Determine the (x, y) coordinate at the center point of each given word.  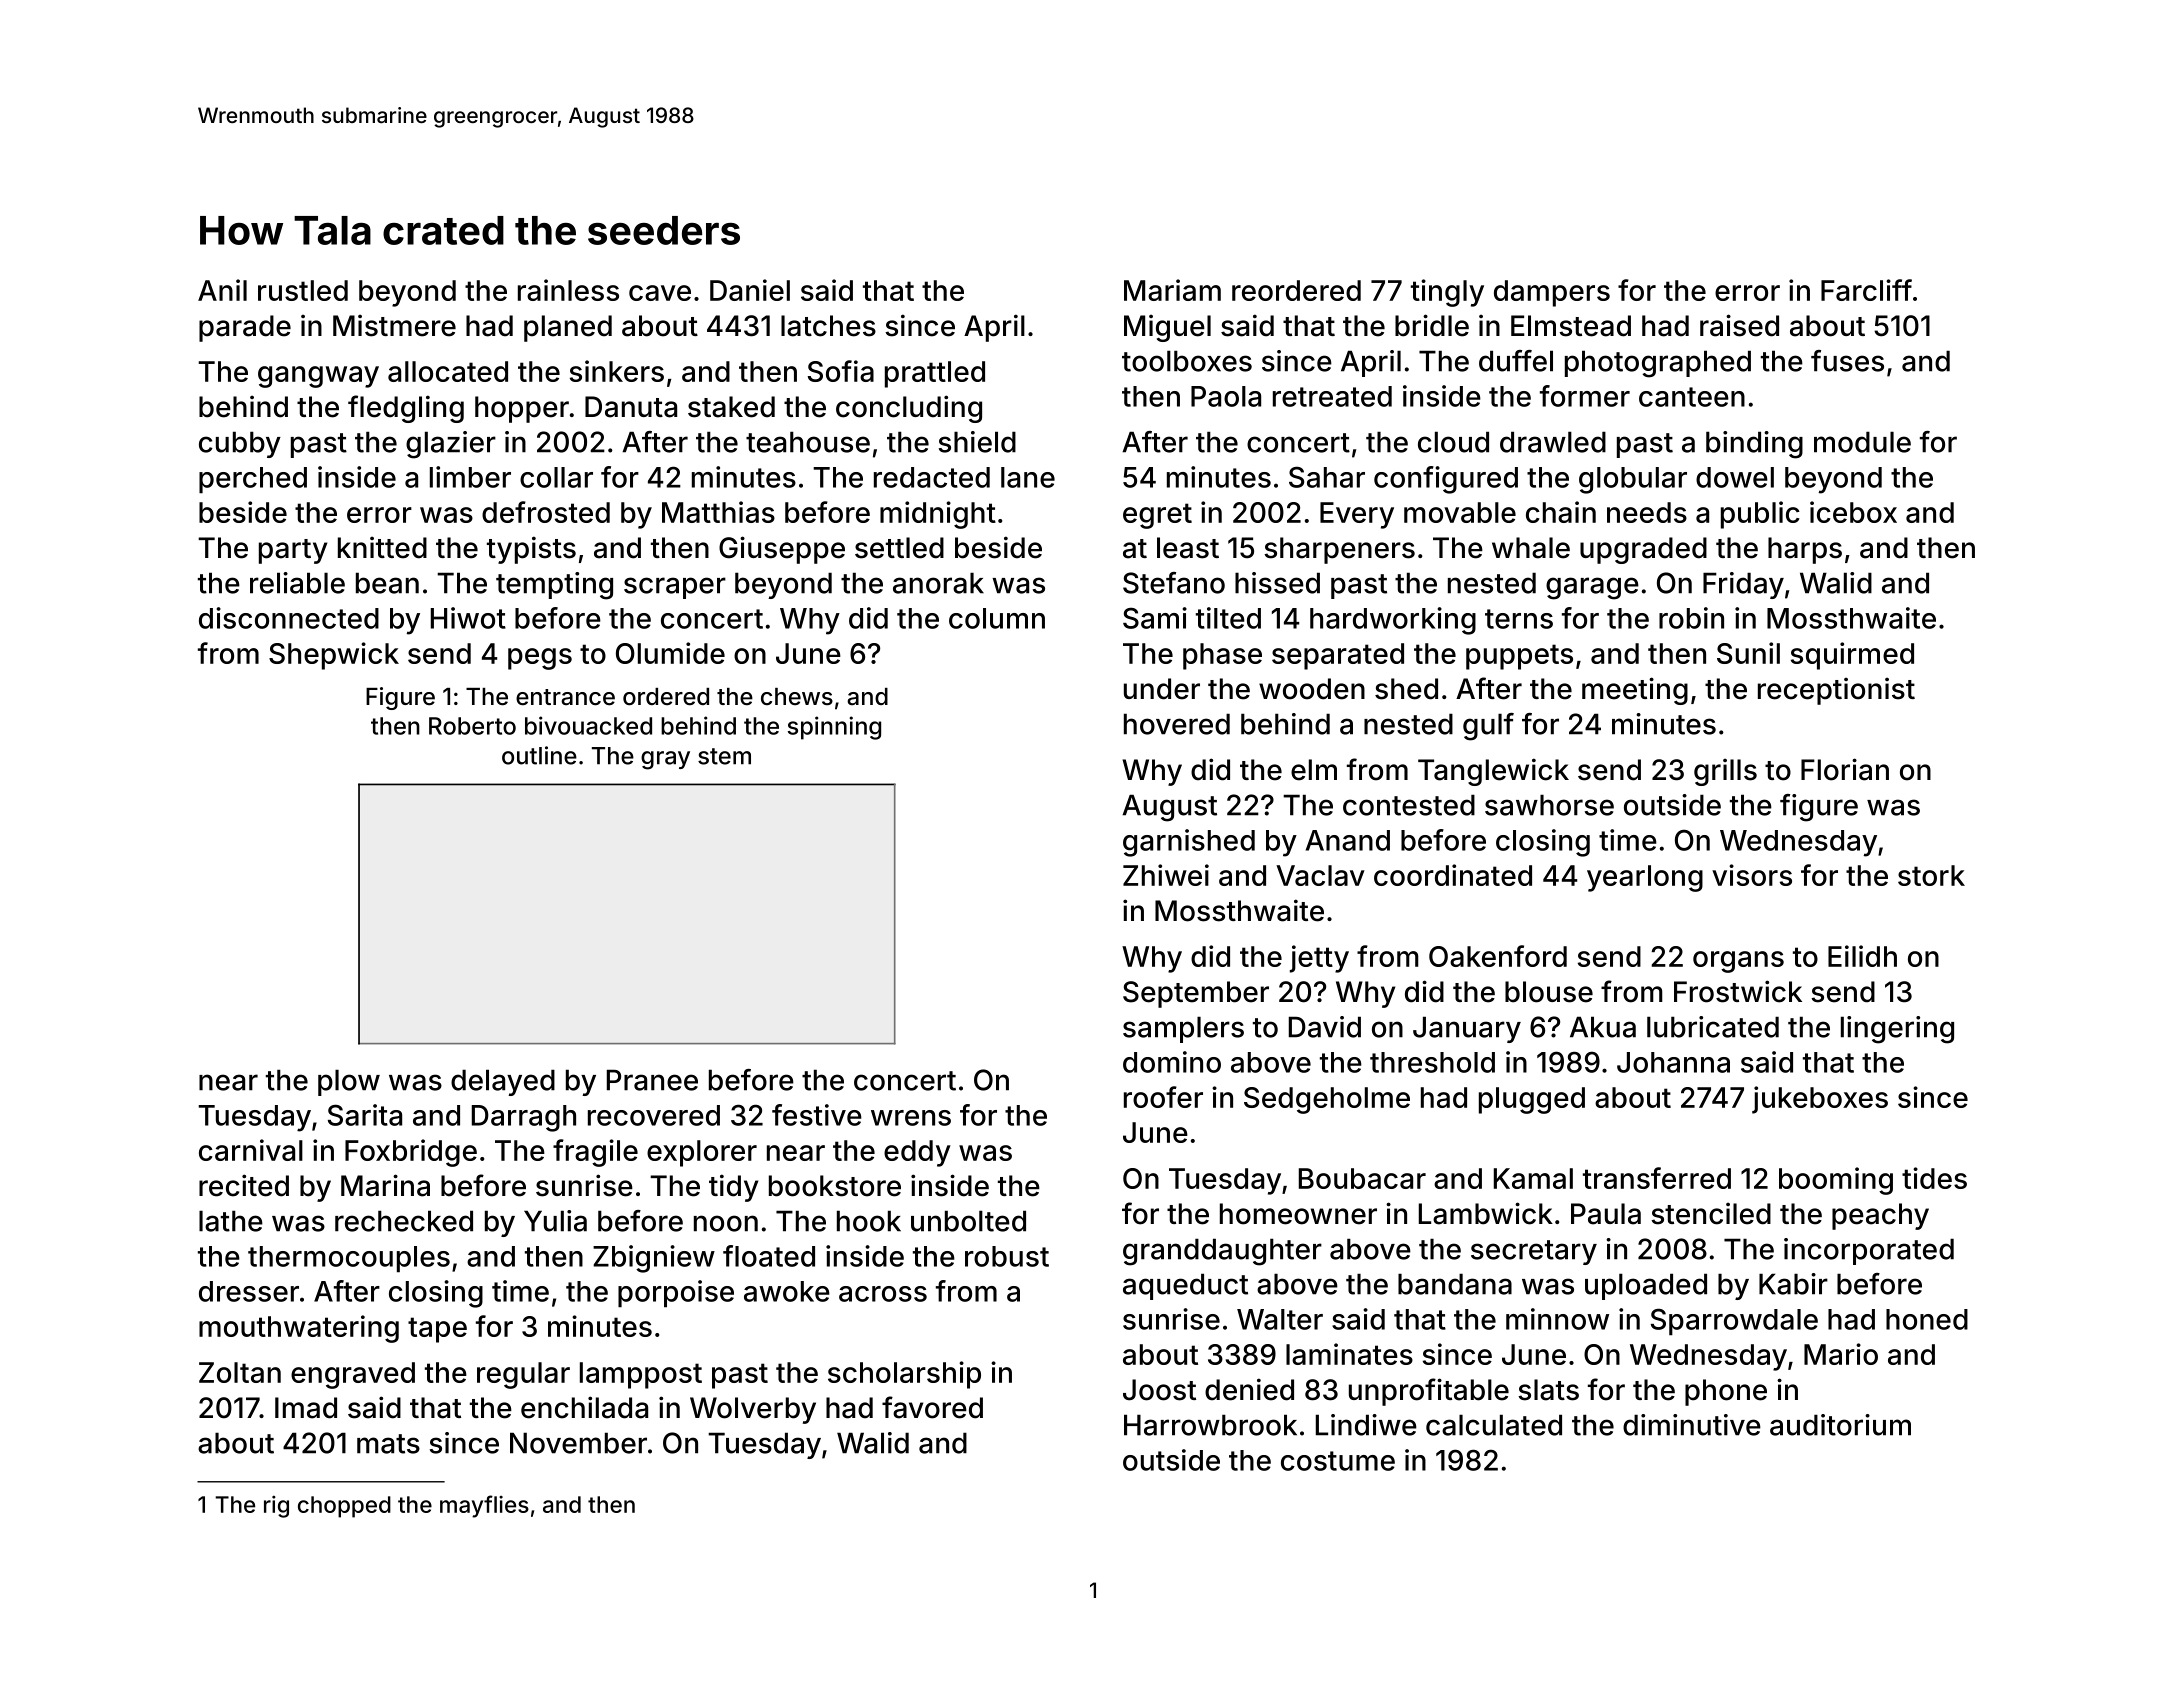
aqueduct (1185, 1286)
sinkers (617, 371)
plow (349, 1082)
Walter (1280, 1319)
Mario (1841, 1354)
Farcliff (1866, 290)
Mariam (1172, 290)
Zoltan (240, 1372)
